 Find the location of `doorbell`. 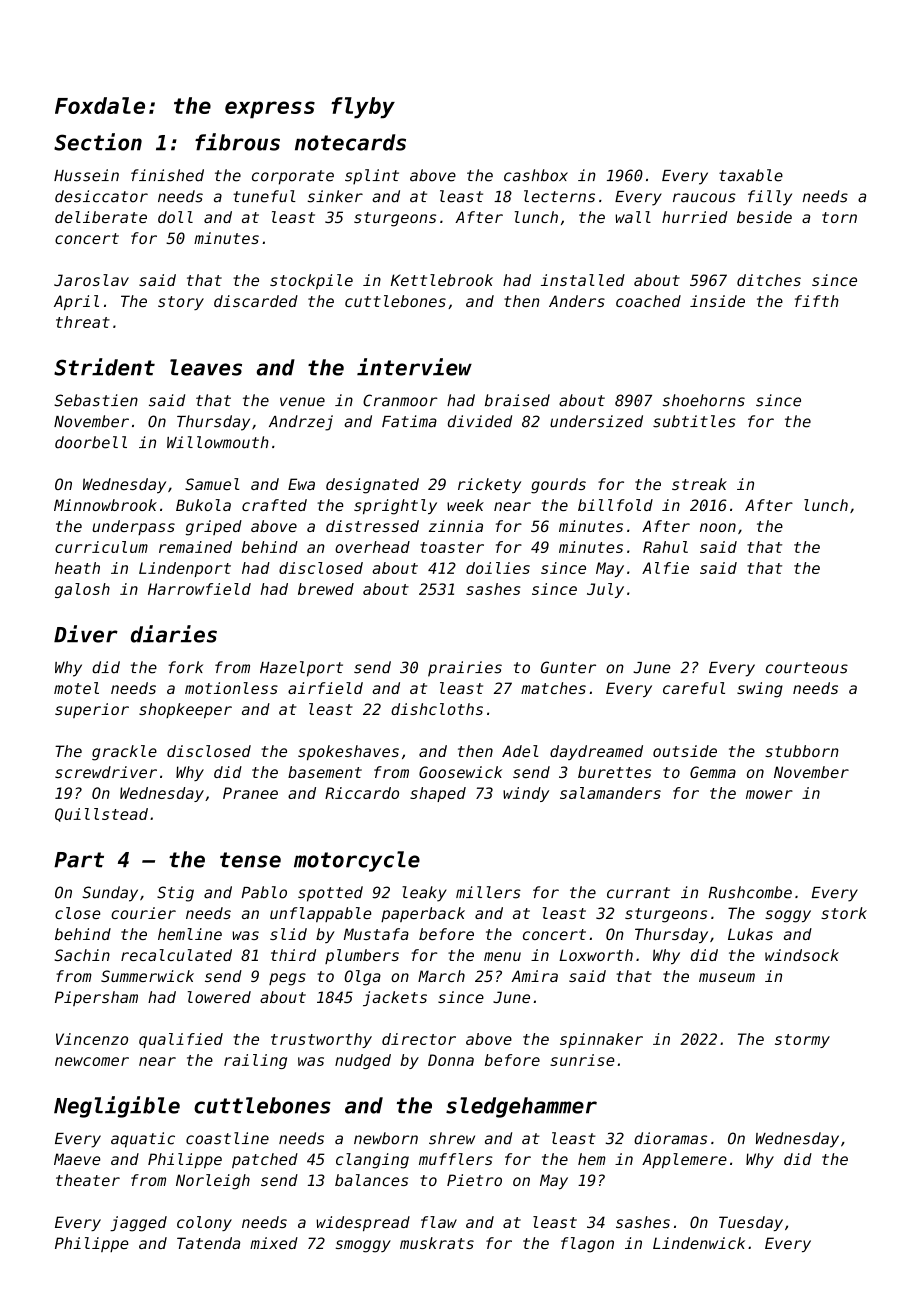

doorbell is located at coordinates (91, 442).
